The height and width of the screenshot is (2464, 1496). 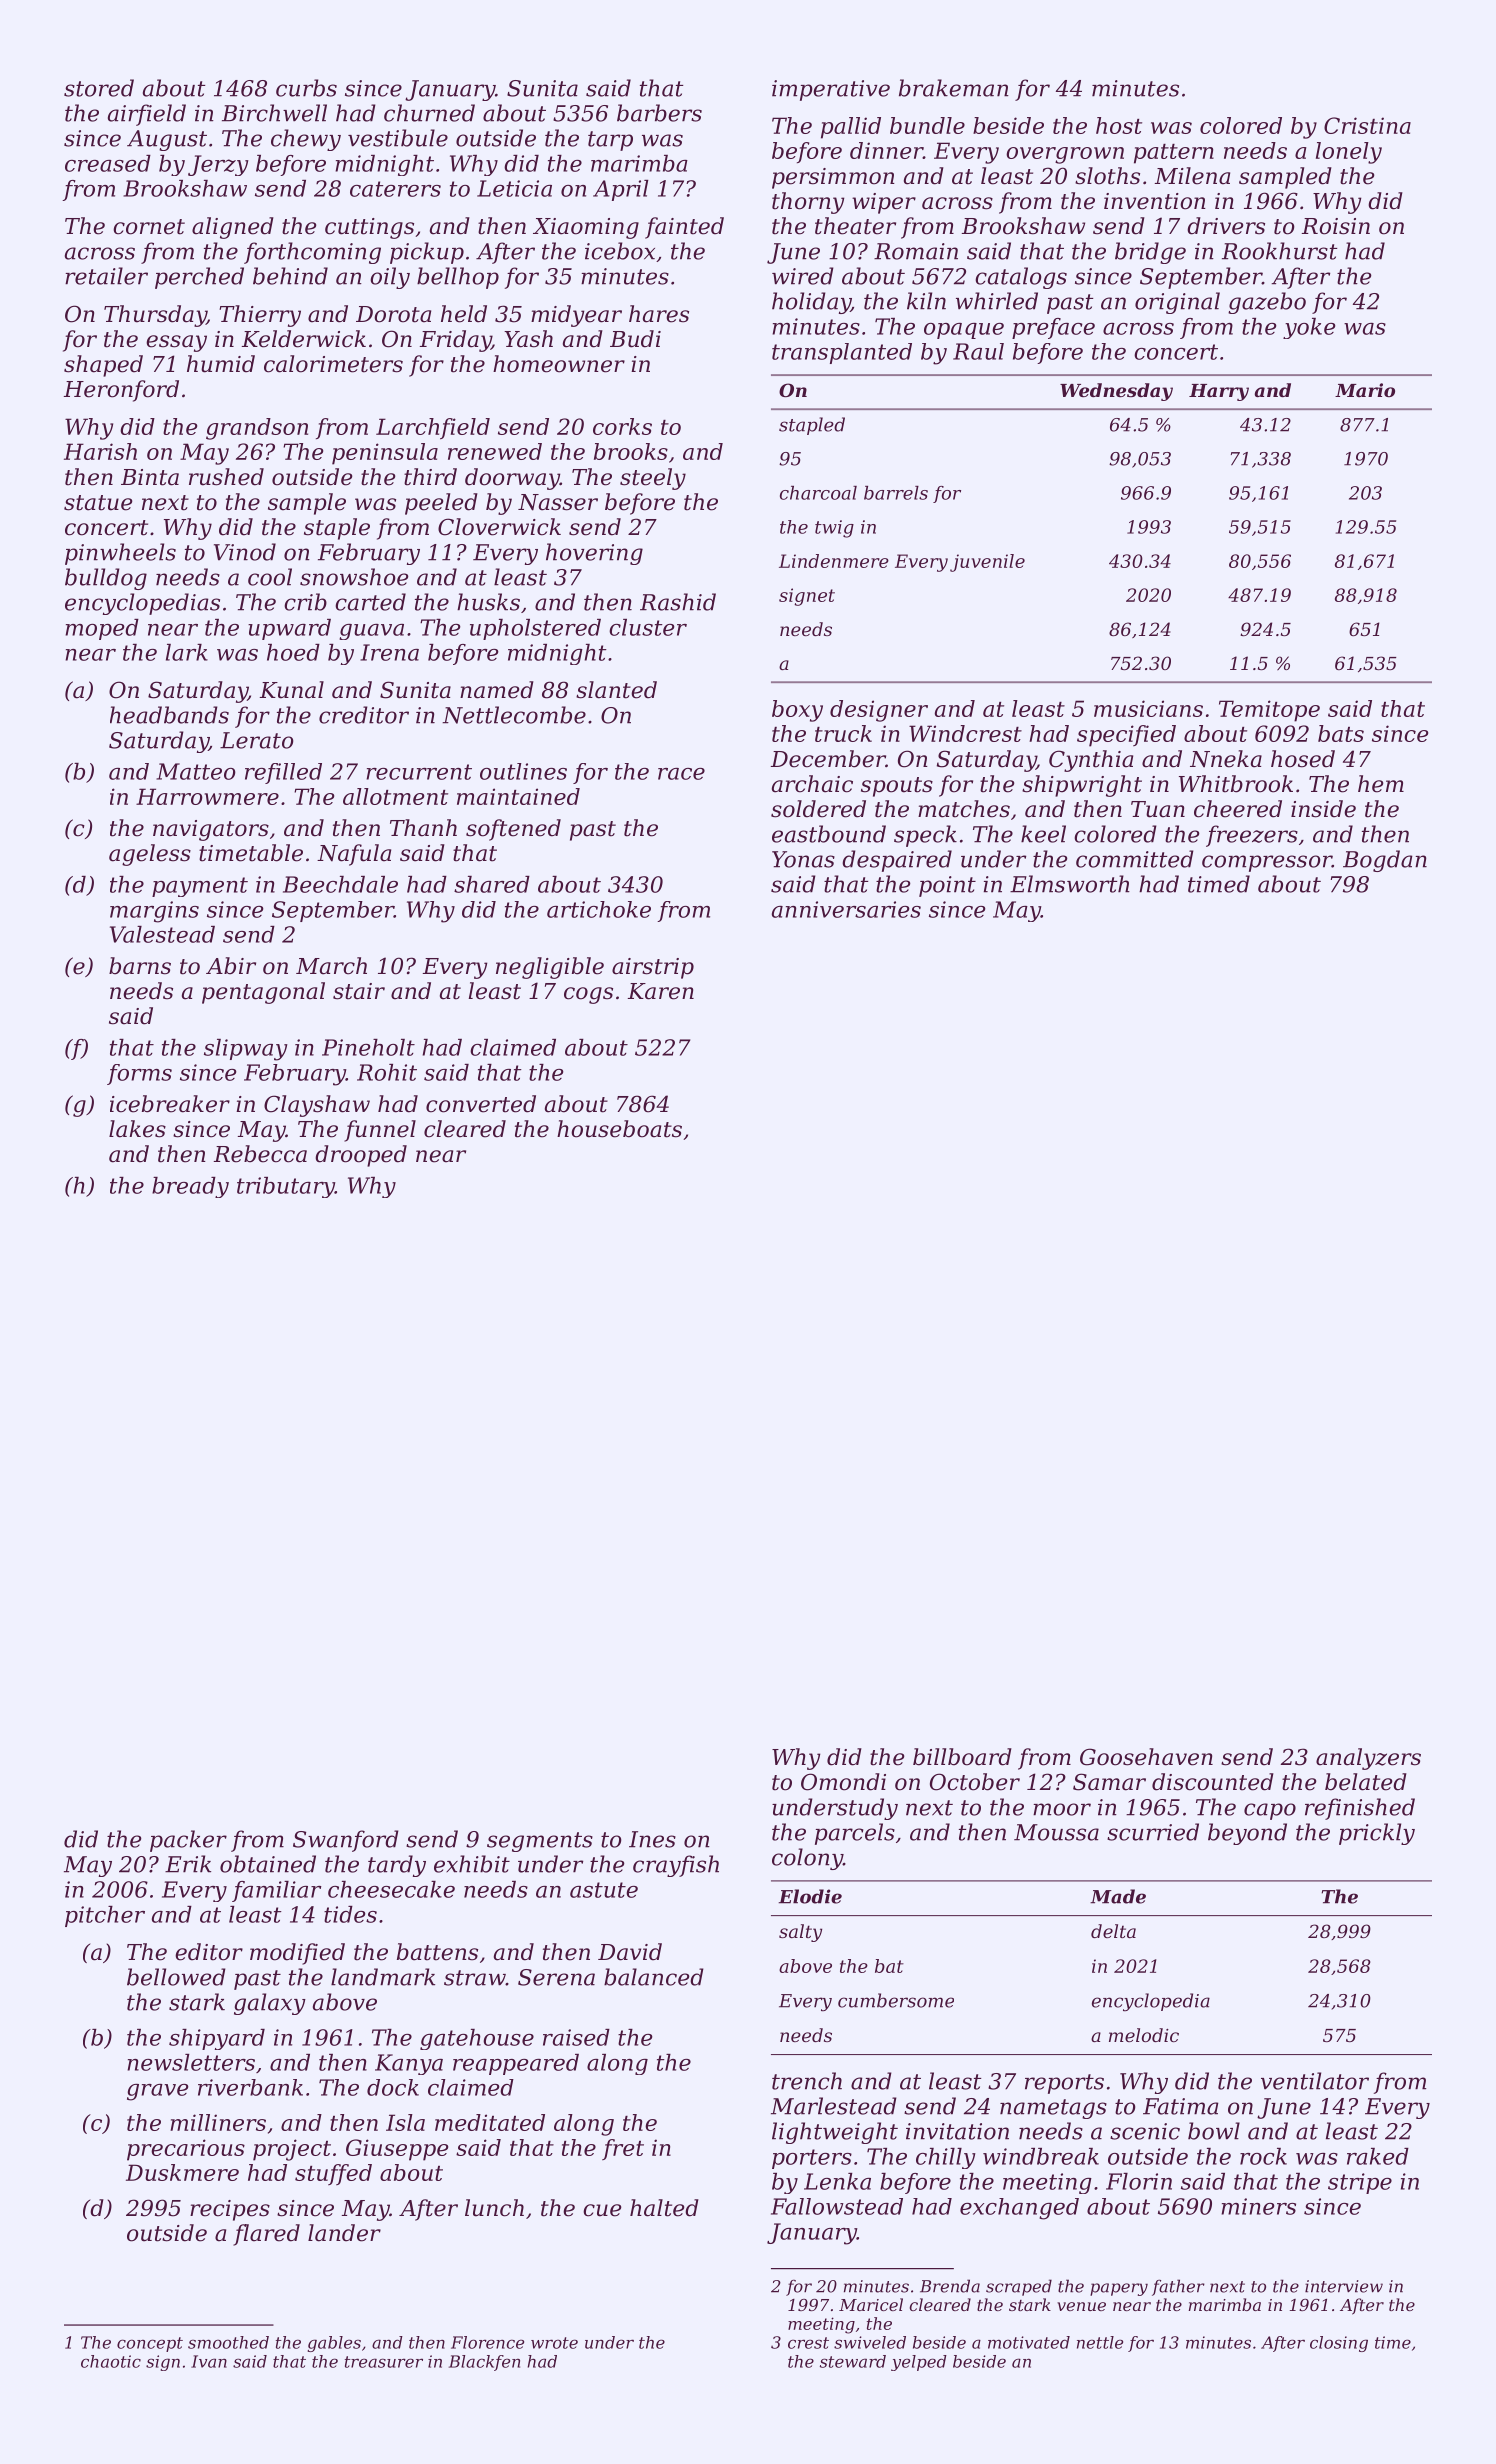 I want to click on ageless, so click(x=150, y=855).
